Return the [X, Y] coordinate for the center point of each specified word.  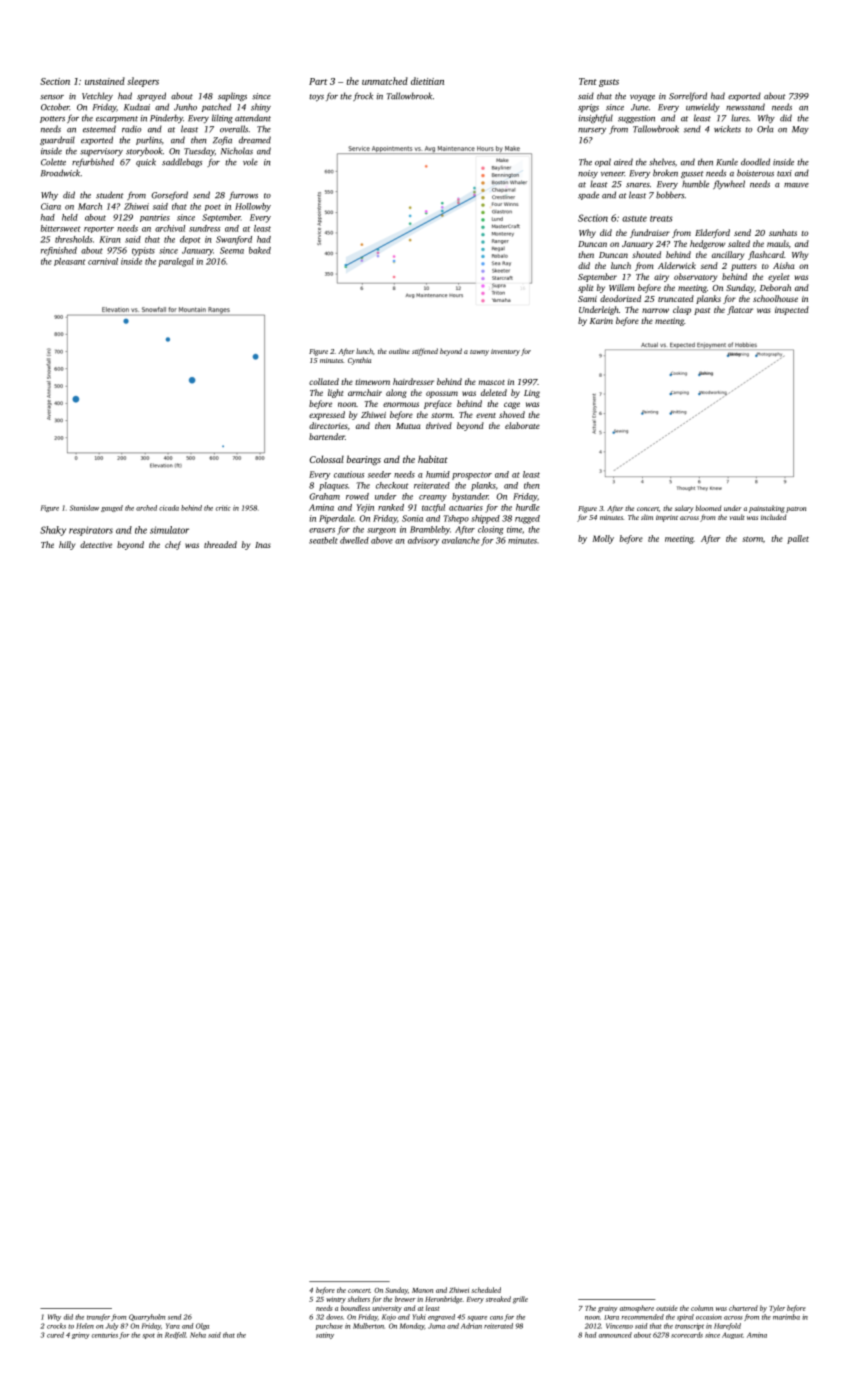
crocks [56, 1326]
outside [667, 1308]
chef [173, 545]
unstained [105, 81]
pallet [798, 539]
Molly [603, 539]
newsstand [745, 107]
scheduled [486, 1290]
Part [318, 81]
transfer [98, 1317]
